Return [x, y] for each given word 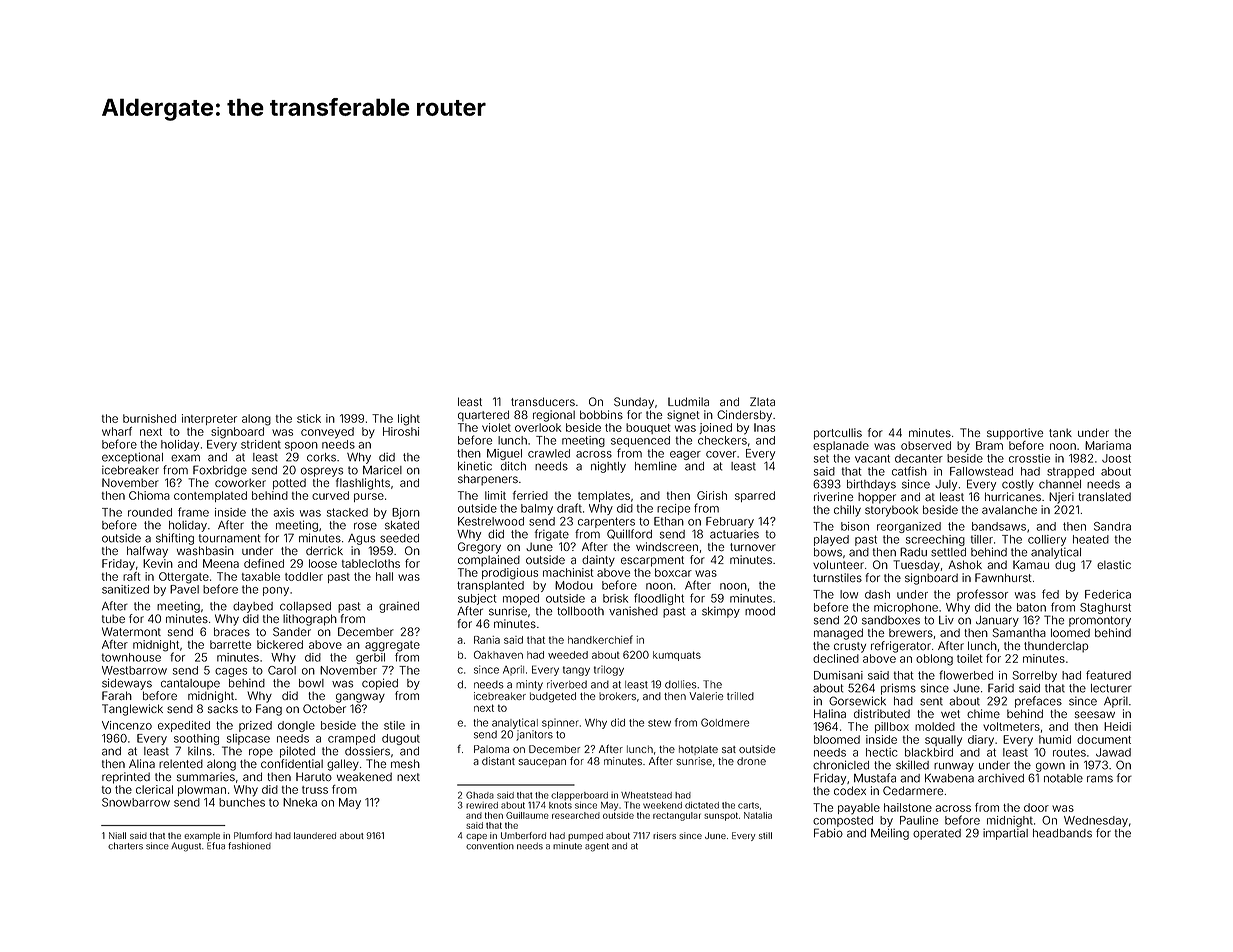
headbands [1062, 833]
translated [1105, 497]
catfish [909, 471]
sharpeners [488, 480]
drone [751, 761]
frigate [552, 535]
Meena [221, 563]
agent [597, 847]
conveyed [327, 433]
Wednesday [1096, 821]
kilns [200, 751]
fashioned [249, 846]
